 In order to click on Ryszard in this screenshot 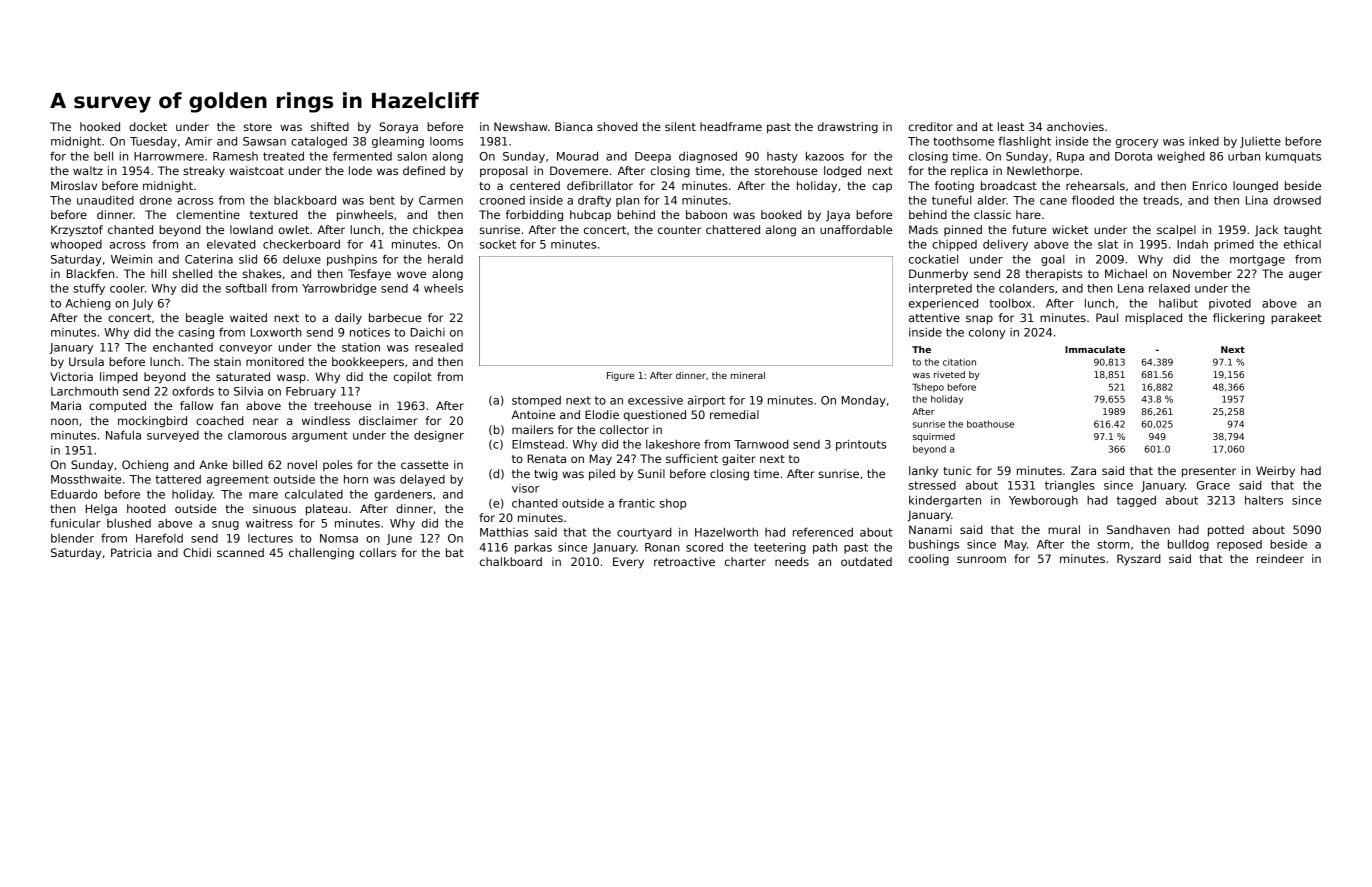, I will do `click(1139, 560)`.
